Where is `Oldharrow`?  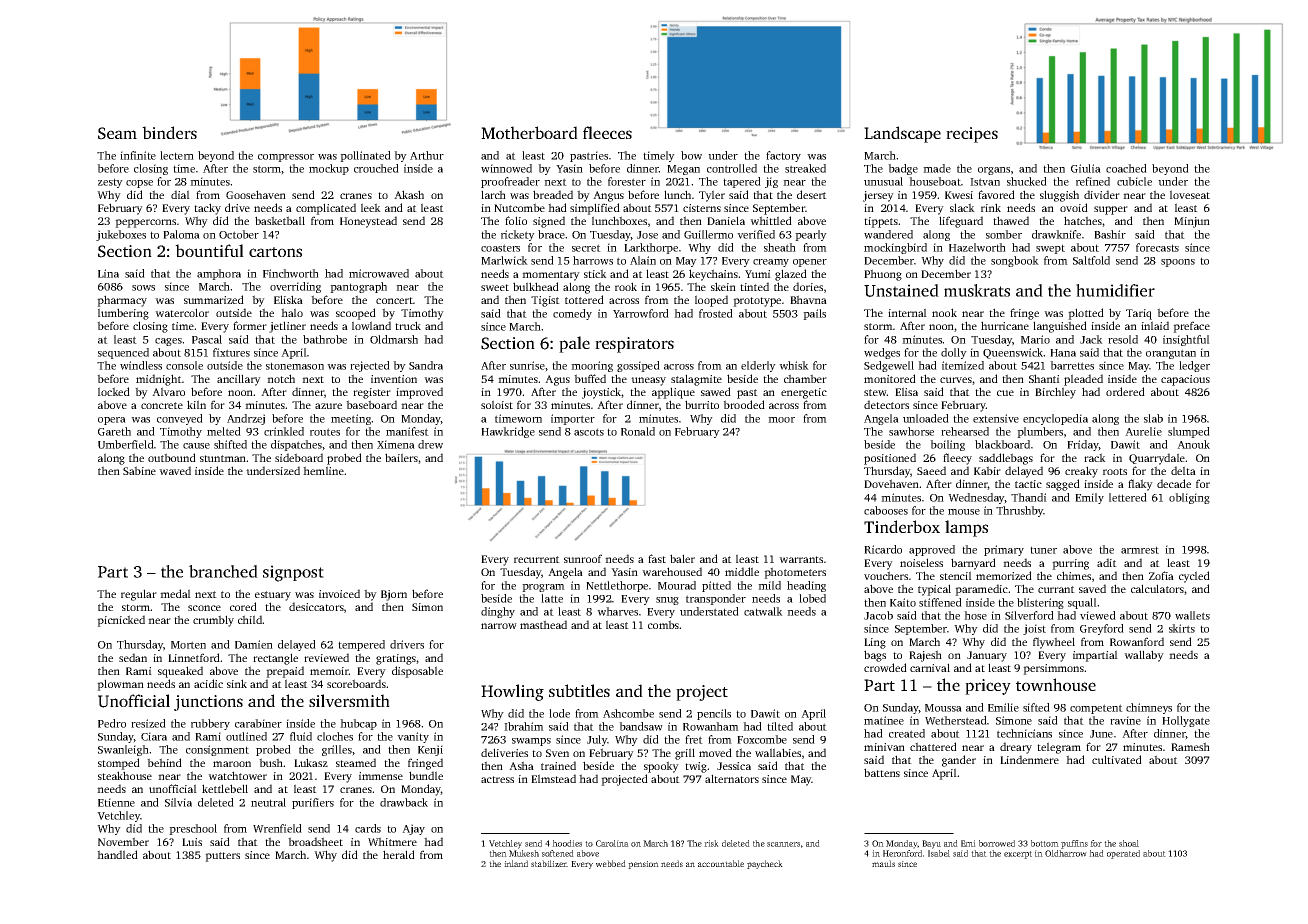 Oldharrow is located at coordinates (1066, 853).
